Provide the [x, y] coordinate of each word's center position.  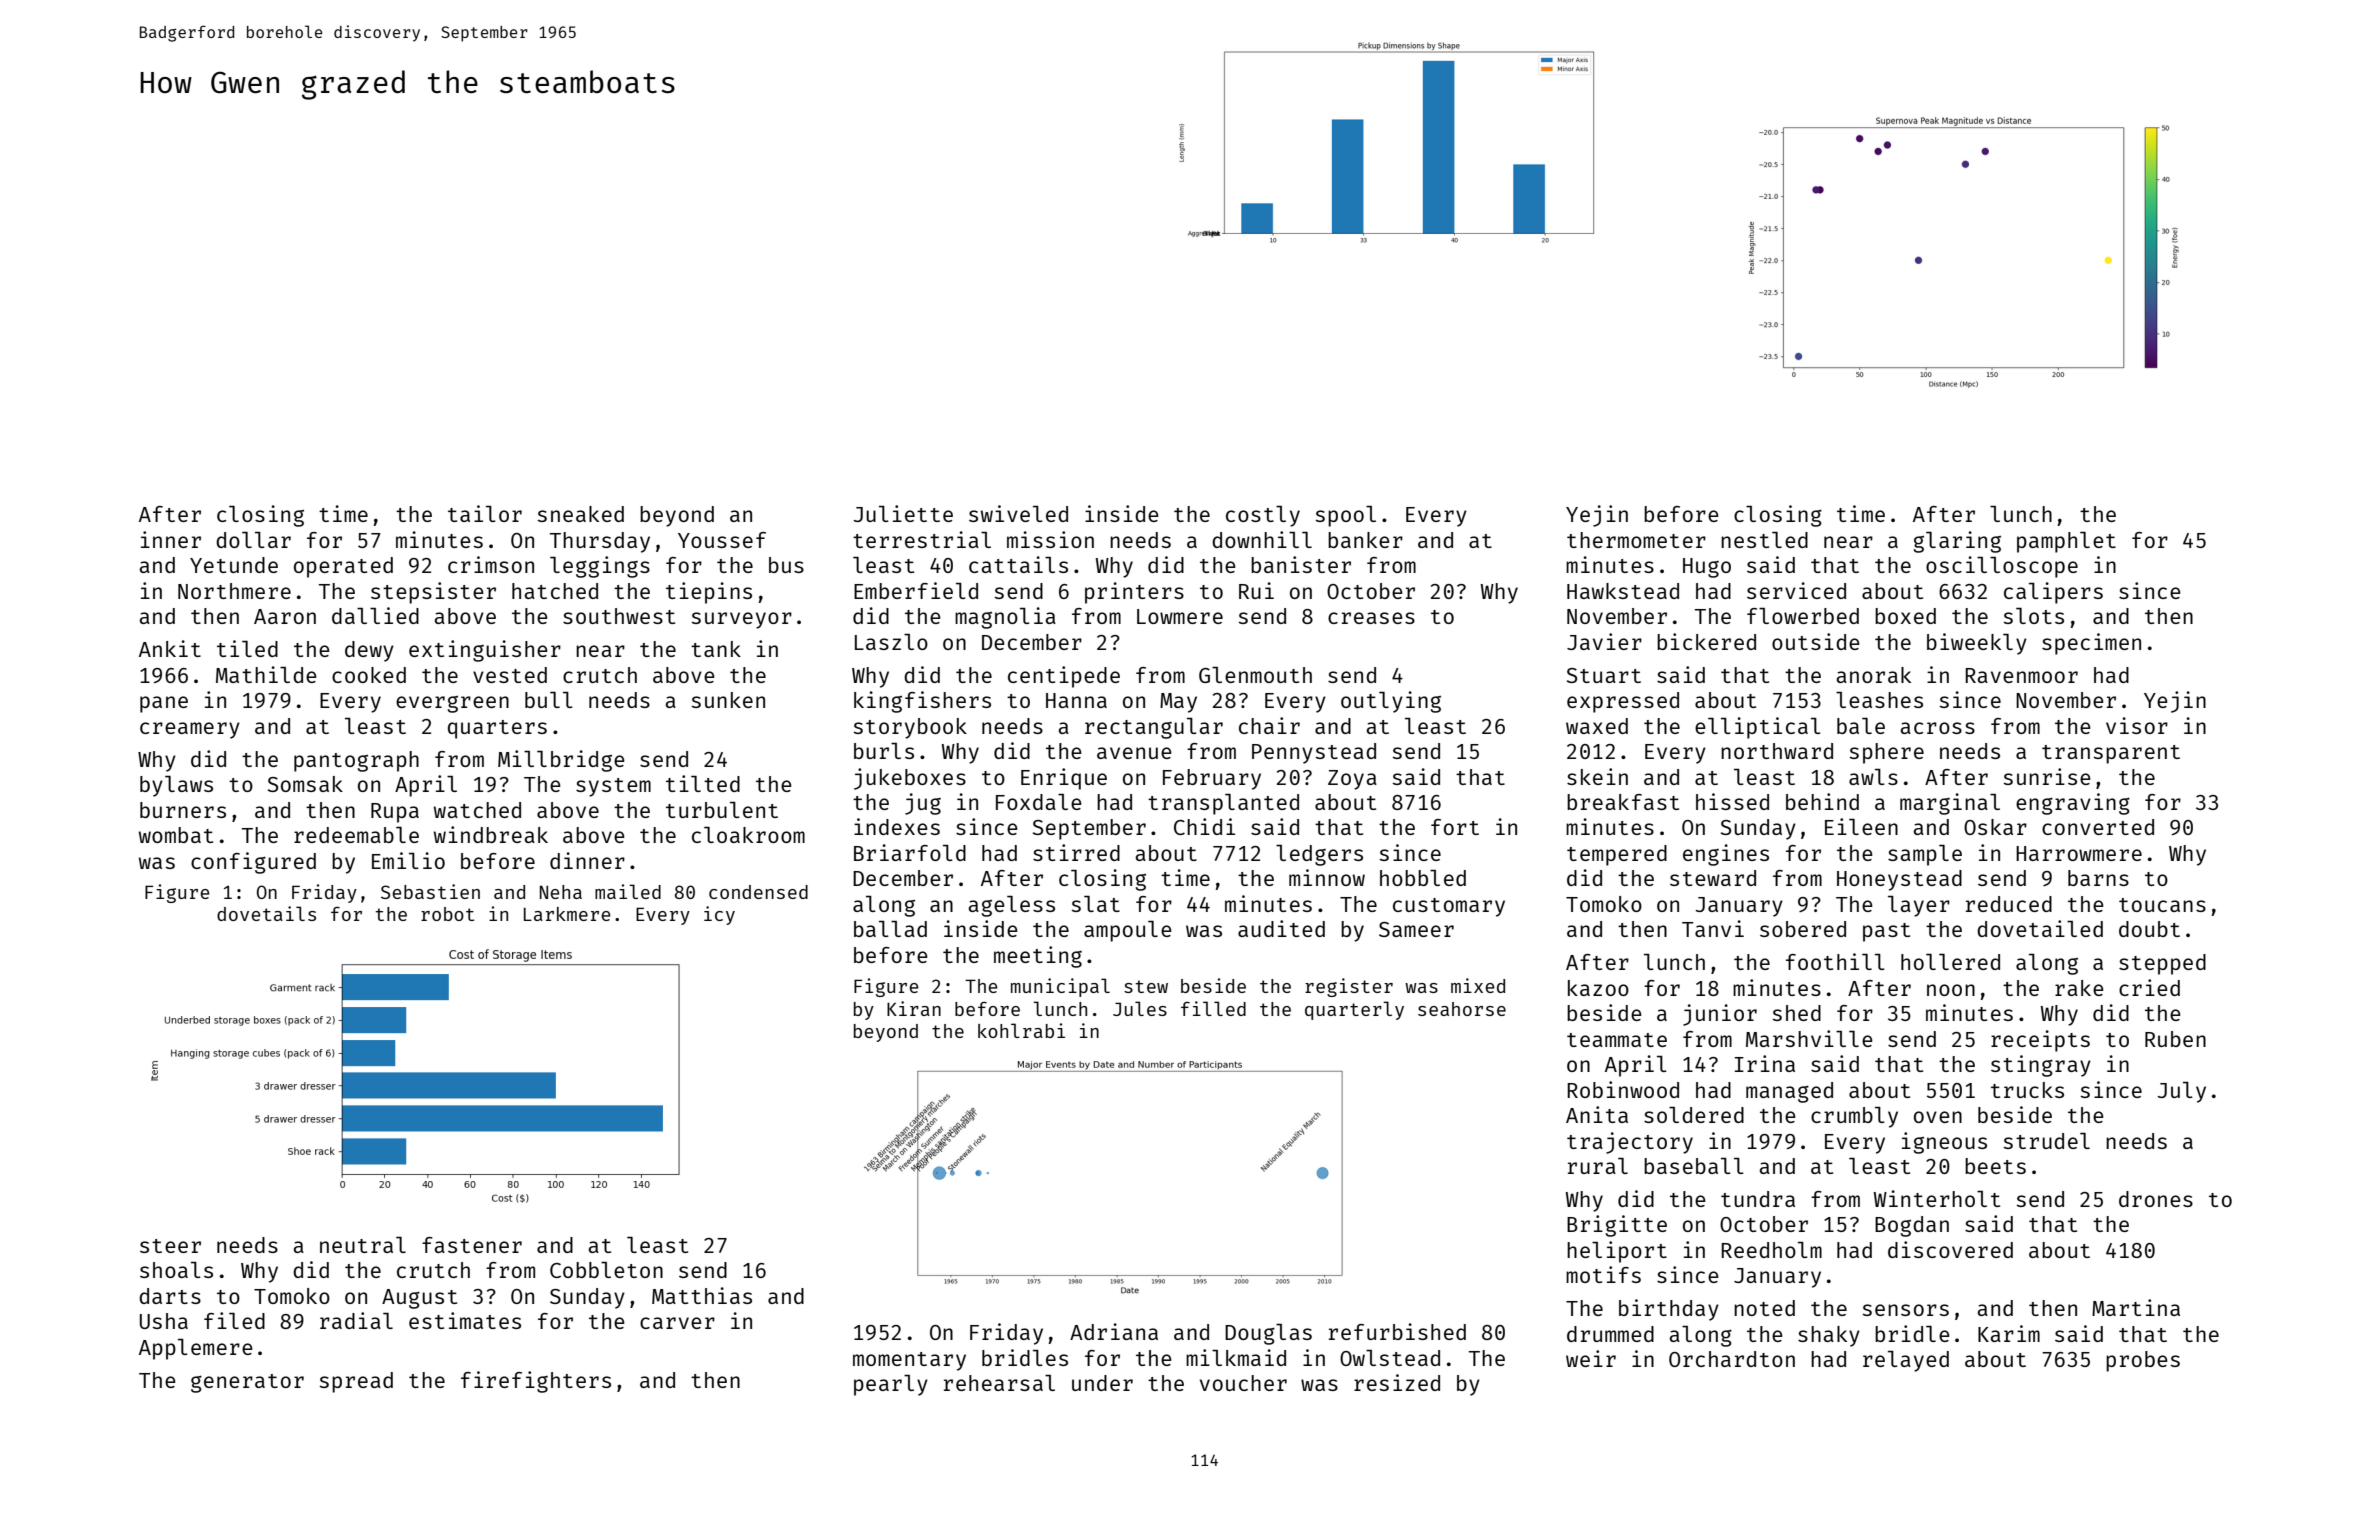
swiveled [1018, 513]
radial [356, 1320]
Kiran [914, 1008]
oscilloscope [2002, 567]
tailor [485, 513]
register [1349, 987]
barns [2098, 878]
